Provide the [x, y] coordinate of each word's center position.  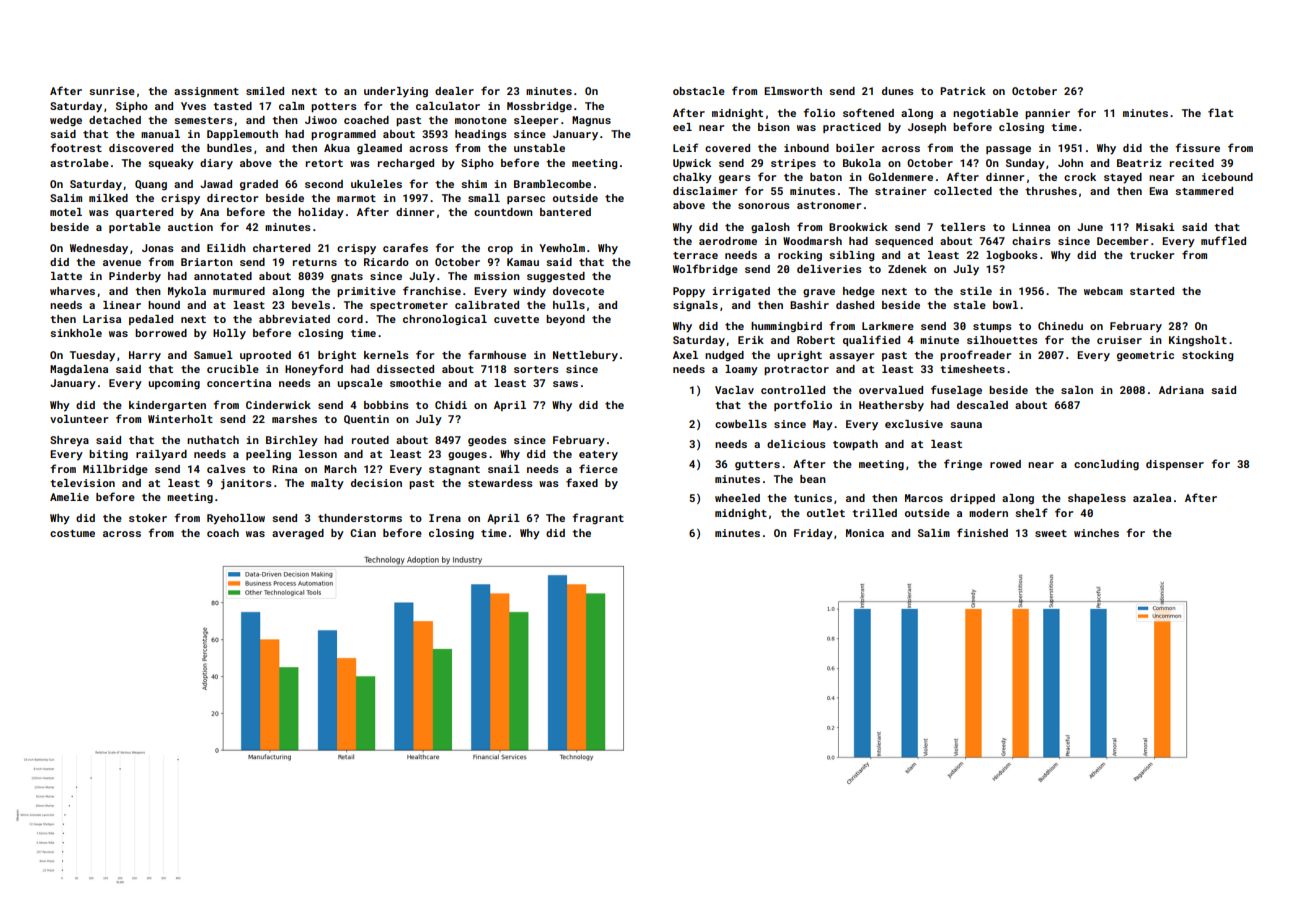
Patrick [963, 91]
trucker [1152, 255]
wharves [72, 291]
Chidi [451, 405]
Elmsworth [793, 91]
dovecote [578, 291]
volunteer [79, 419]
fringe [963, 465]
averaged [298, 534]
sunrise [112, 91]
